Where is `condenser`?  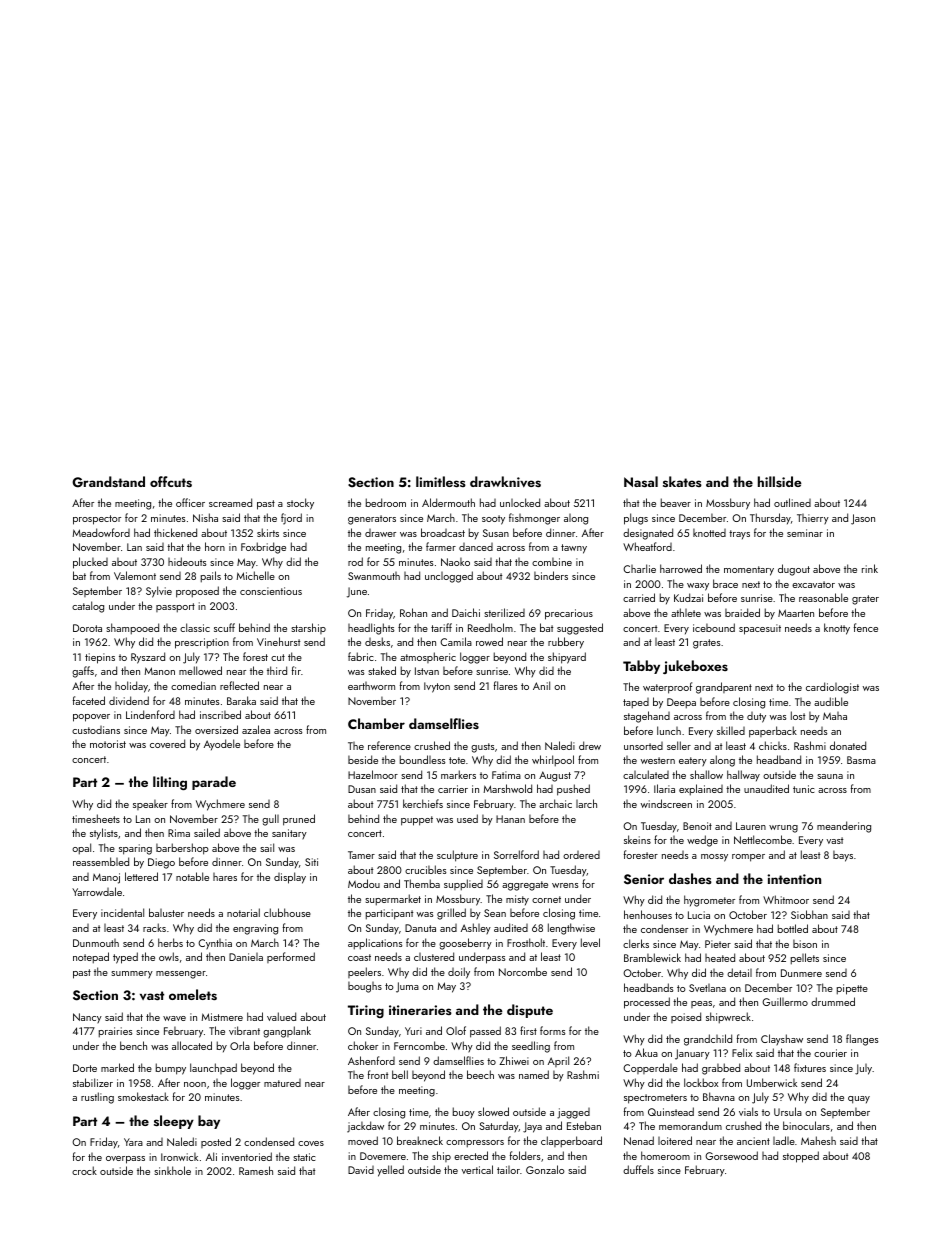
condenser is located at coordinates (664, 928).
